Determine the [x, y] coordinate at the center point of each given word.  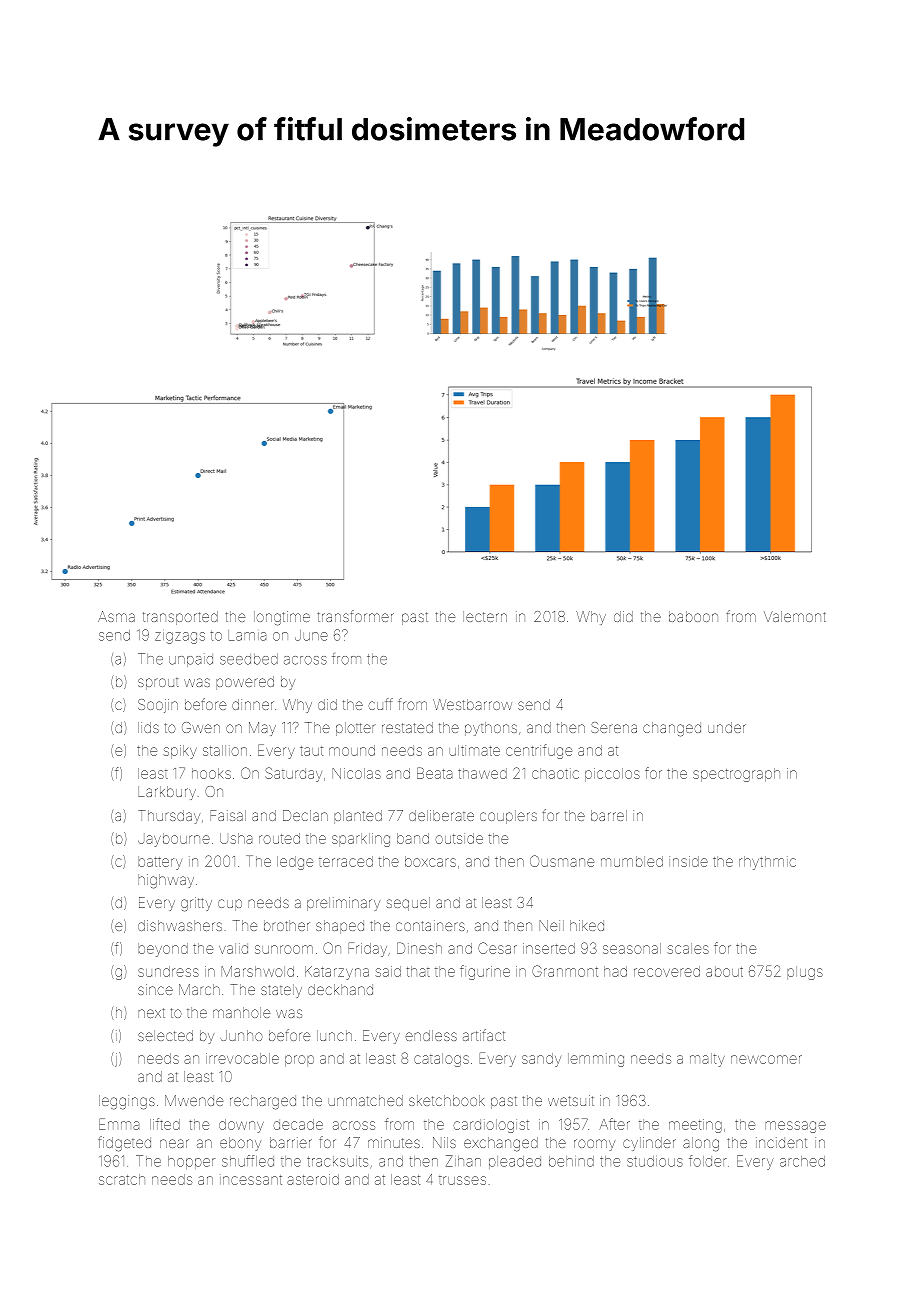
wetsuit [571, 1100]
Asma [116, 616]
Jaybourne [174, 840]
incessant [251, 1180]
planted [358, 817]
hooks [211, 773]
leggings [127, 1102]
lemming [596, 1060]
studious [655, 1161]
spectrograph [736, 775]
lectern [485, 616]
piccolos [612, 775]
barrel [609, 815]
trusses [462, 1180]
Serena [614, 727]
